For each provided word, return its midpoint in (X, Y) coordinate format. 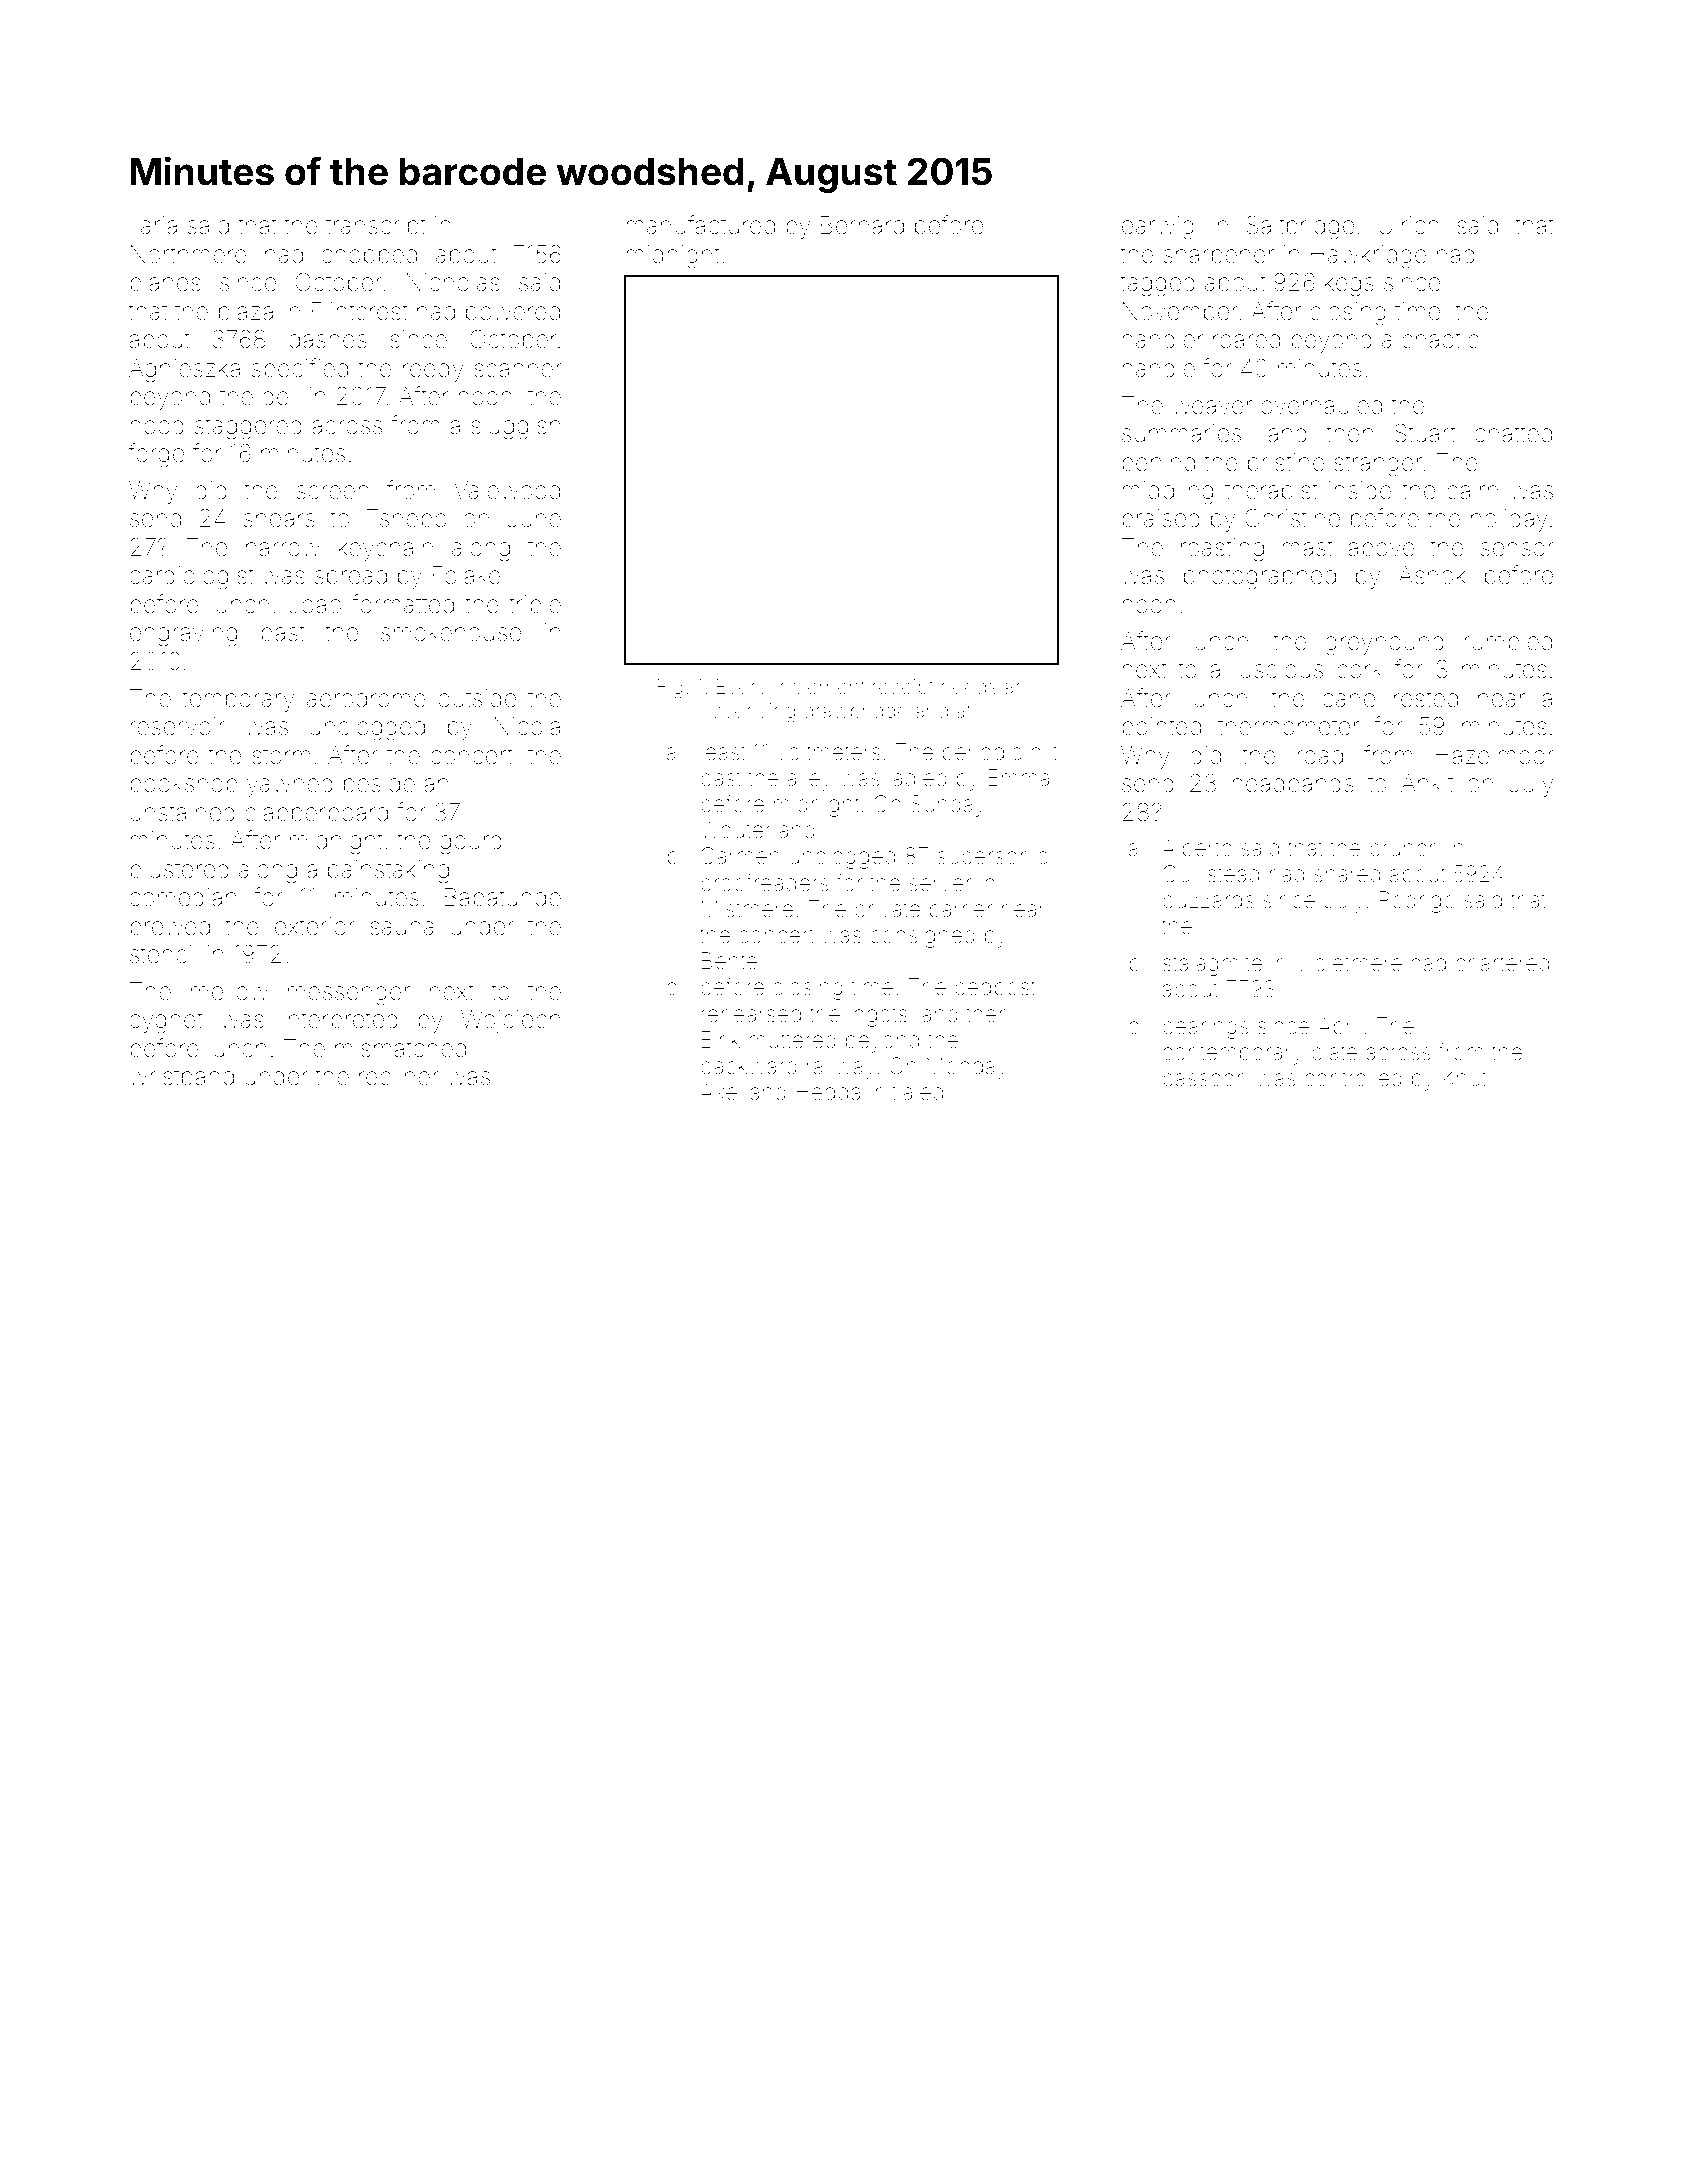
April (1339, 1027)
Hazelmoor (1494, 755)
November (1180, 311)
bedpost (995, 988)
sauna (402, 928)
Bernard (862, 225)
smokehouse (451, 632)
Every (742, 689)
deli (281, 396)
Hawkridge (1369, 257)
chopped (369, 256)
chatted (1513, 433)
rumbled (1508, 641)
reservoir (177, 726)
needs (969, 686)
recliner (399, 1076)
